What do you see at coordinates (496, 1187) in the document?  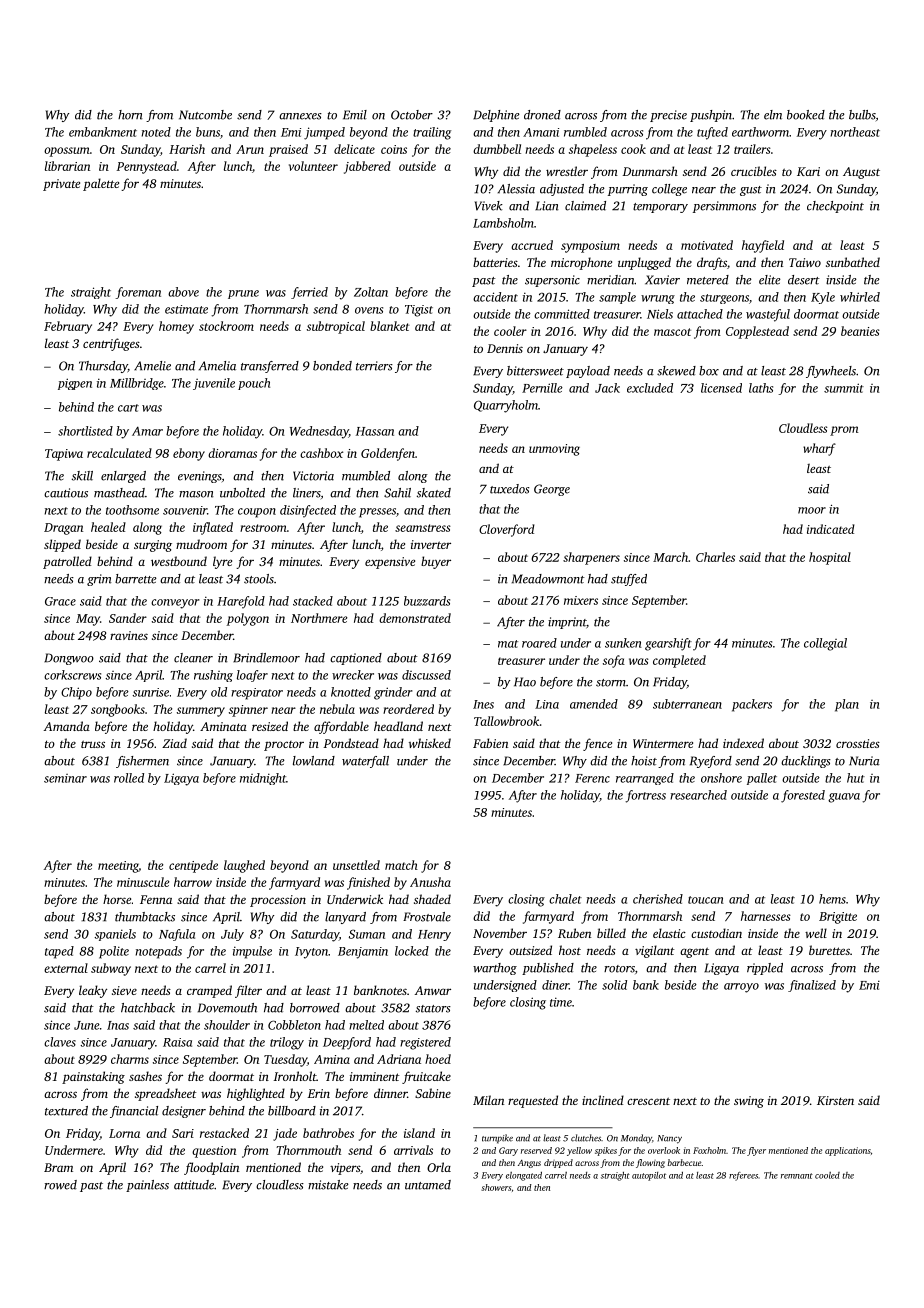 I see `showers` at bounding box center [496, 1187].
